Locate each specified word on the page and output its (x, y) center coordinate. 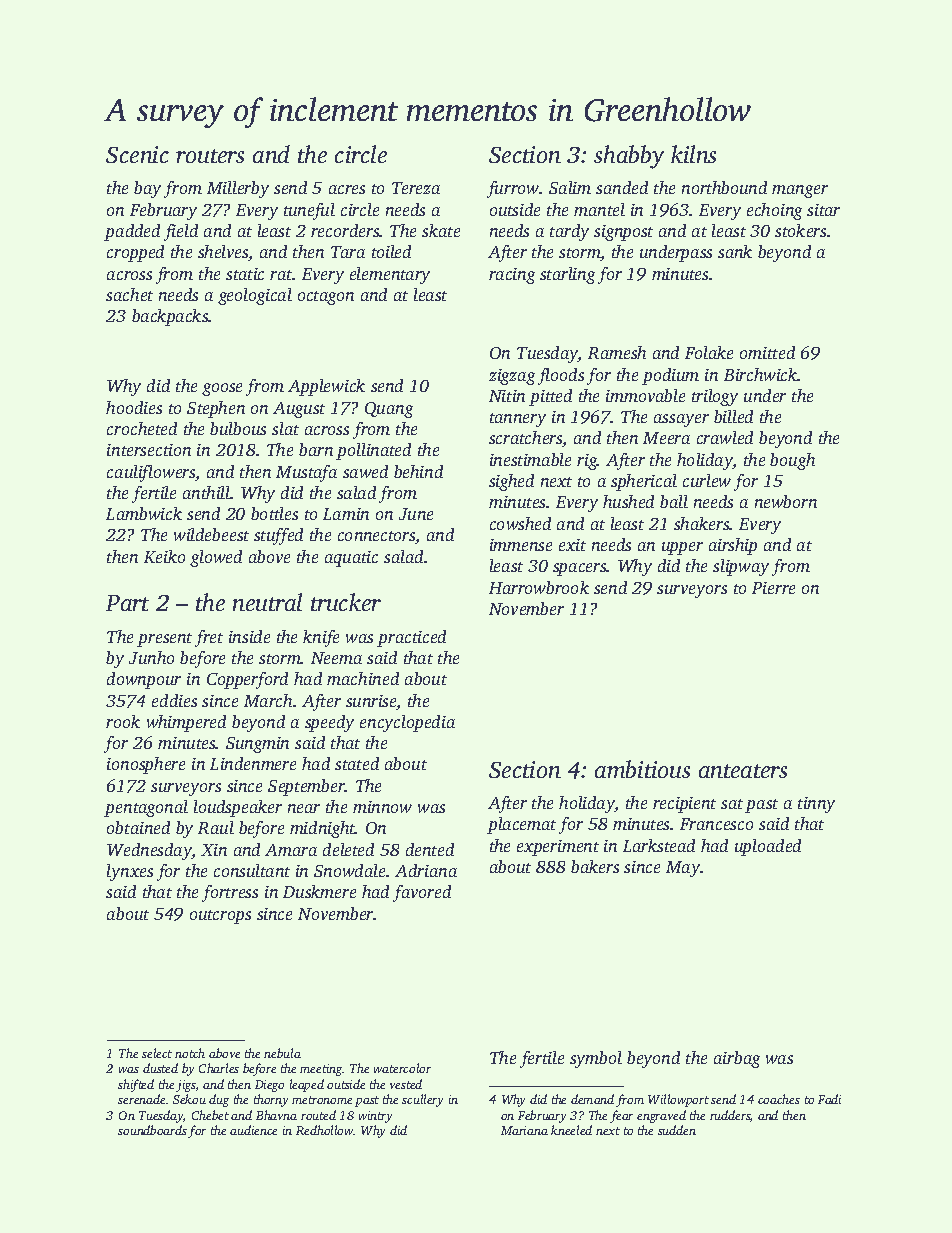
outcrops (220, 917)
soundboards (152, 1130)
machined (363, 678)
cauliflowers (151, 473)
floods (561, 376)
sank (735, 251)
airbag (737, 1059)
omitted (767, 352)
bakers (595, 866)
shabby (629, 157)
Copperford (247, 680)
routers (210, 156)
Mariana (524, 1130)
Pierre (773, 588)
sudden (677, 1130)
